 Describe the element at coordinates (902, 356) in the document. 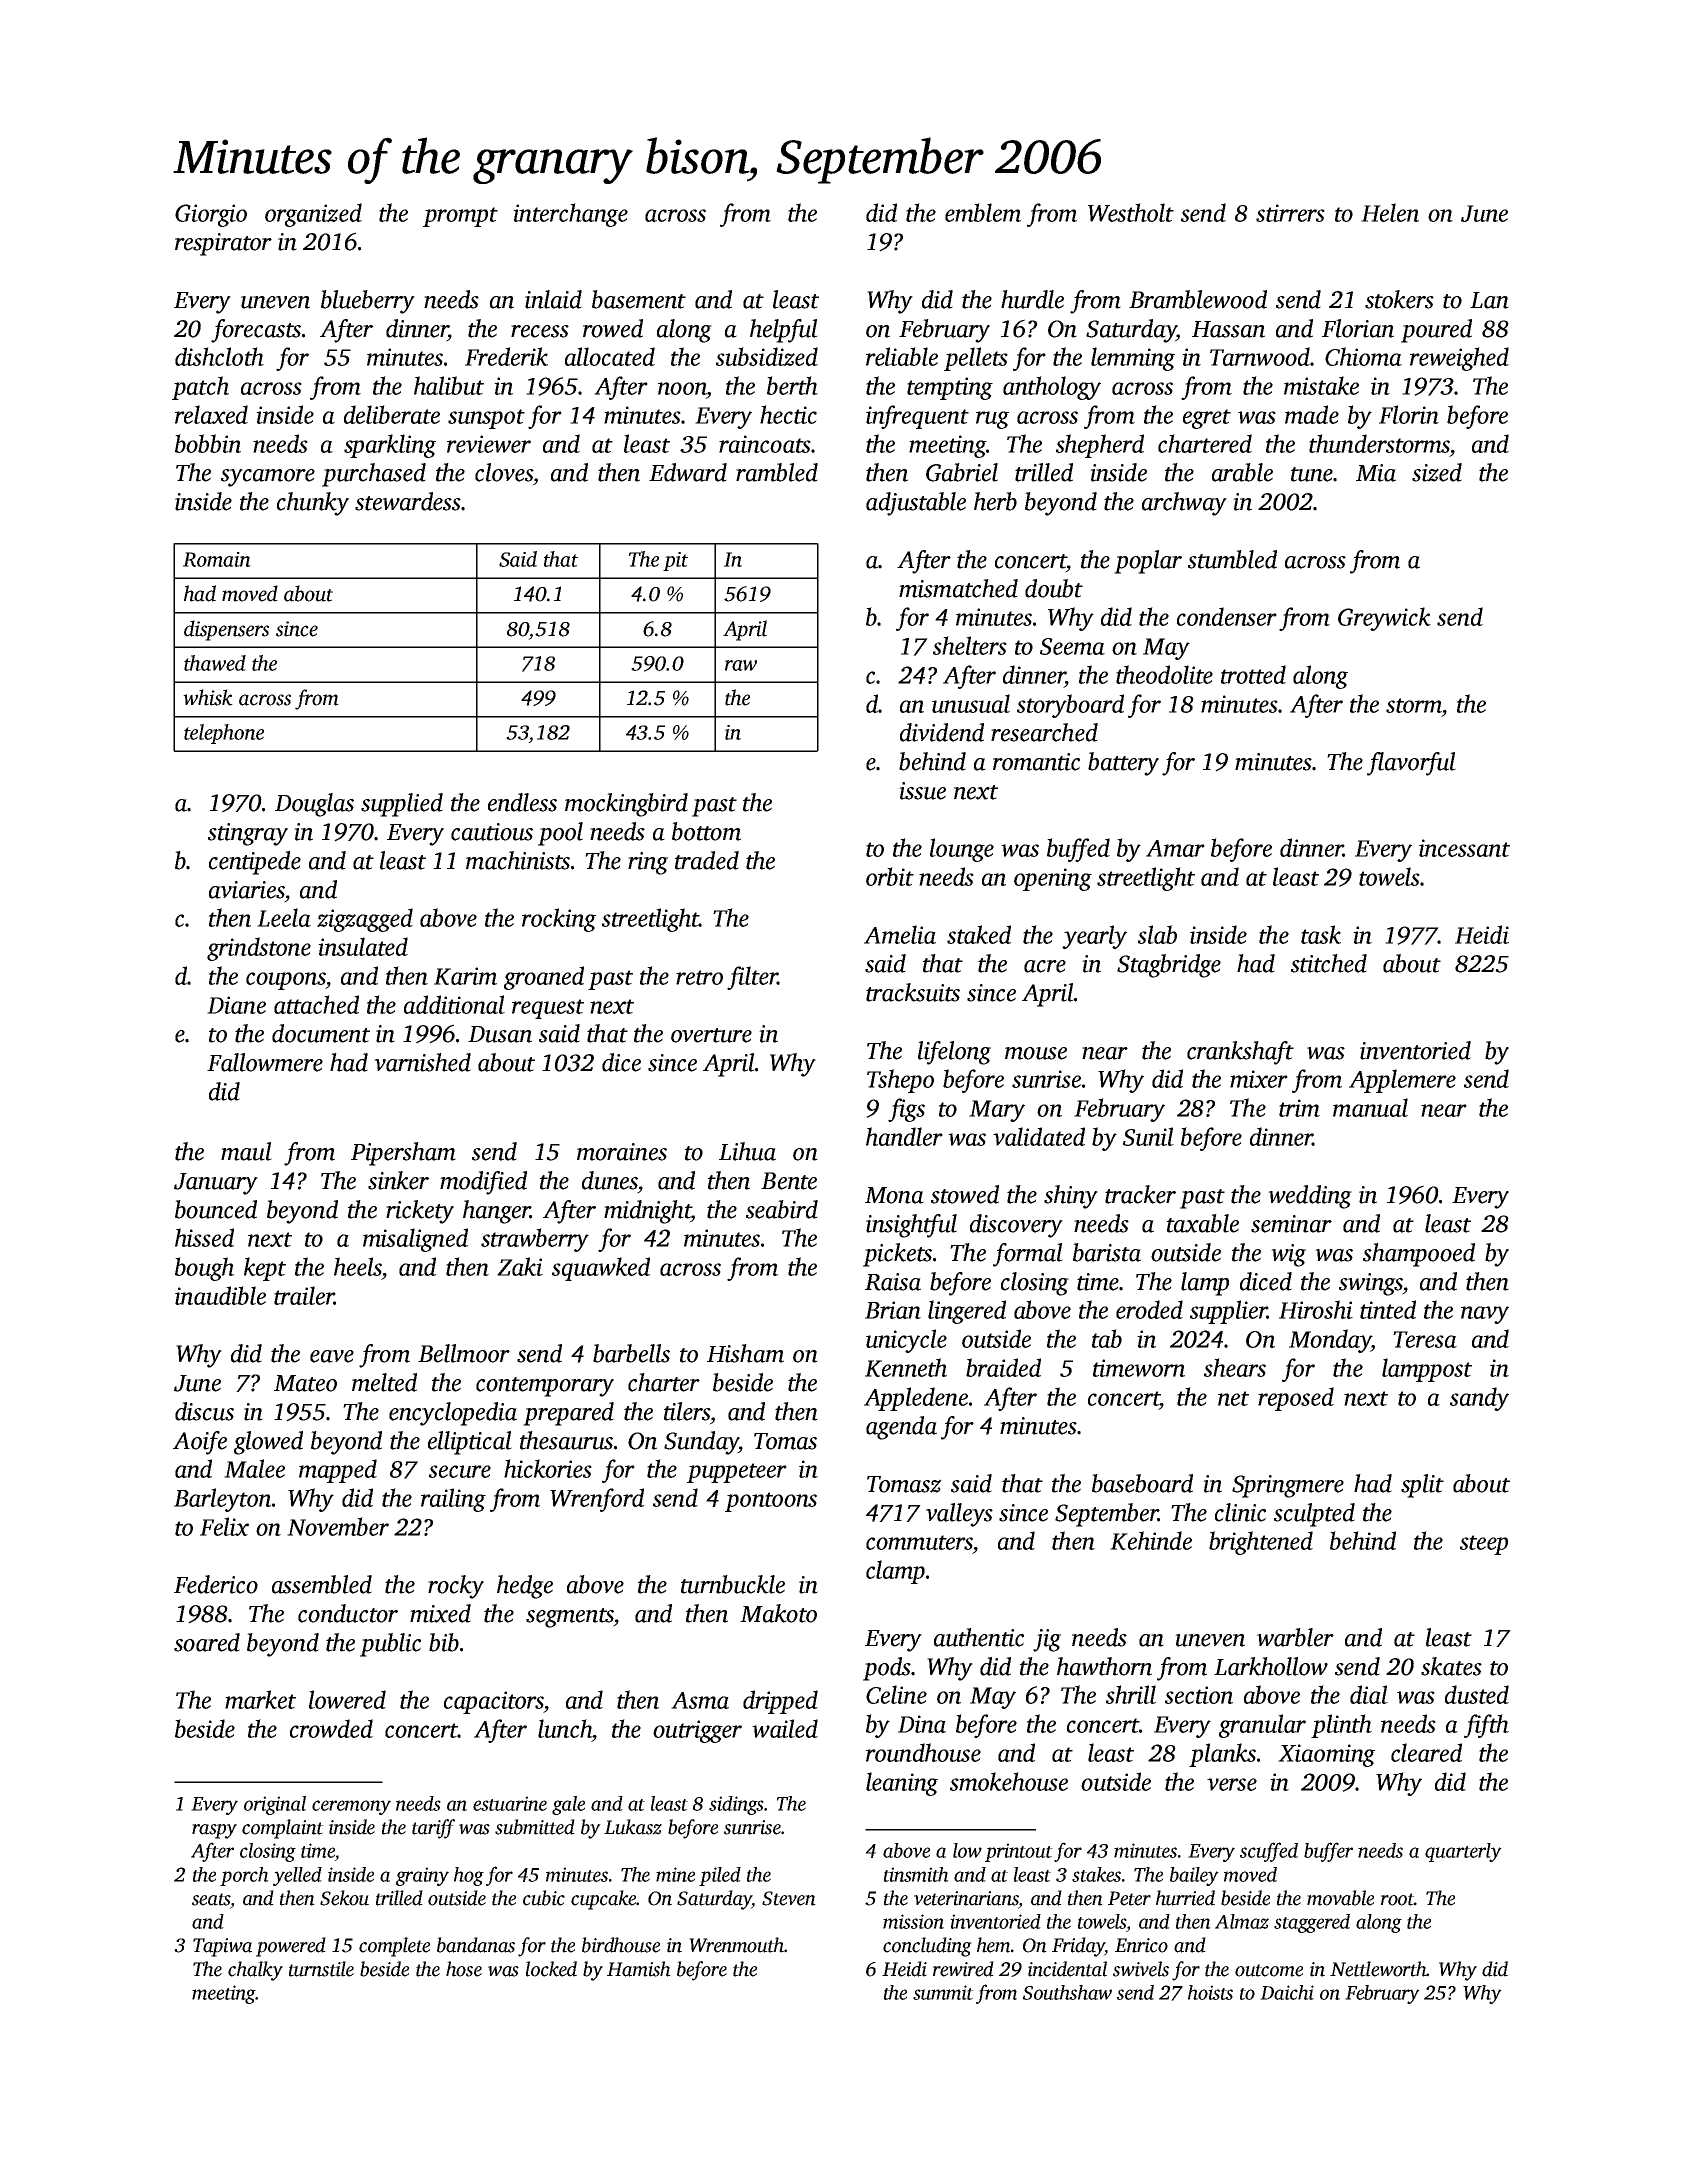

I see `reliable` at that location.
